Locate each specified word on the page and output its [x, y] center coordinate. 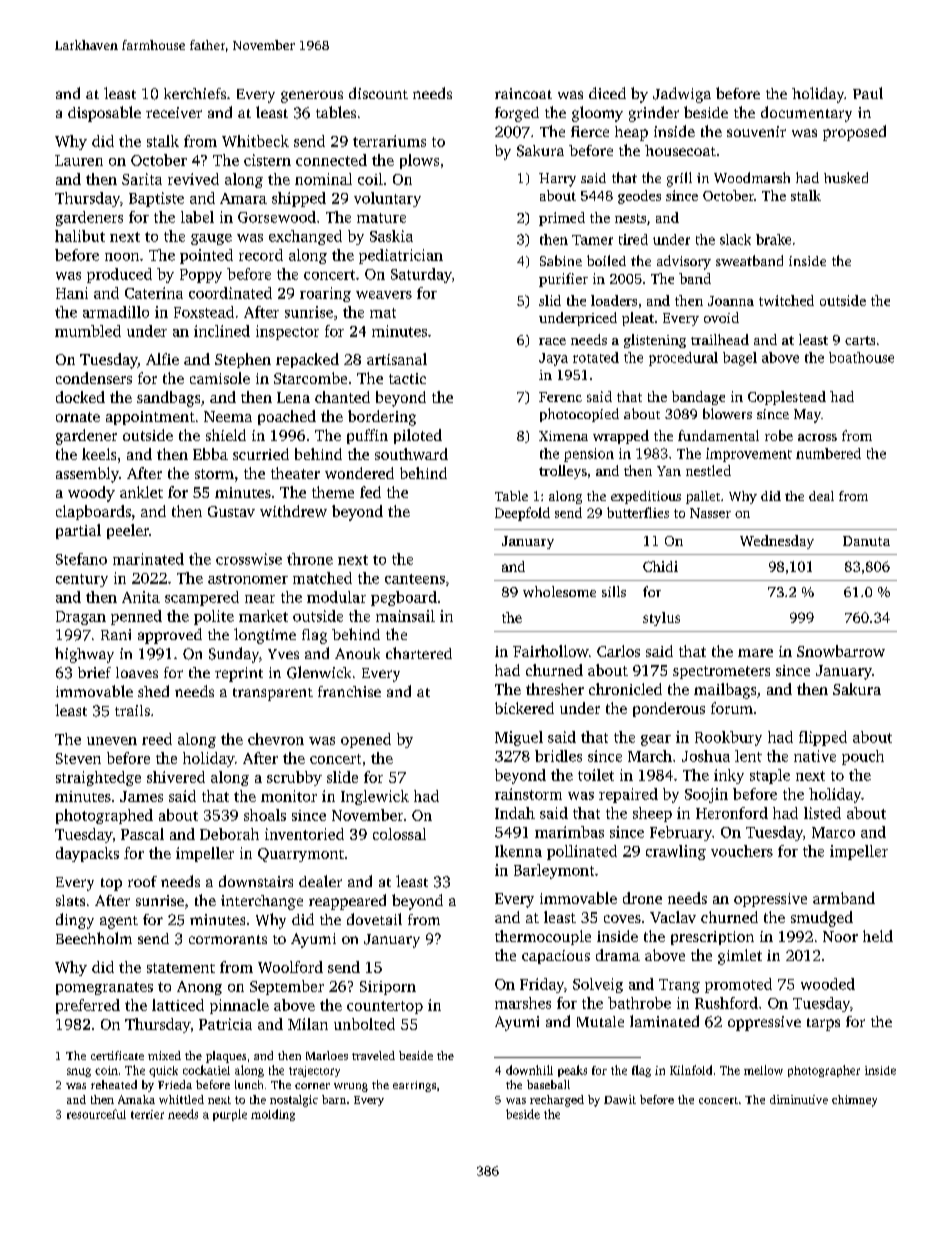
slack [735, 239]
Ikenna [518, 851]
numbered [828, 453]
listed [822, 813]
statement [181, 968]
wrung [351, 1087]
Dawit [620, 1099]
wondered [359, 473]
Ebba [210, 454]
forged [517, 114]
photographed [104, 816]
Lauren [79, 160]
